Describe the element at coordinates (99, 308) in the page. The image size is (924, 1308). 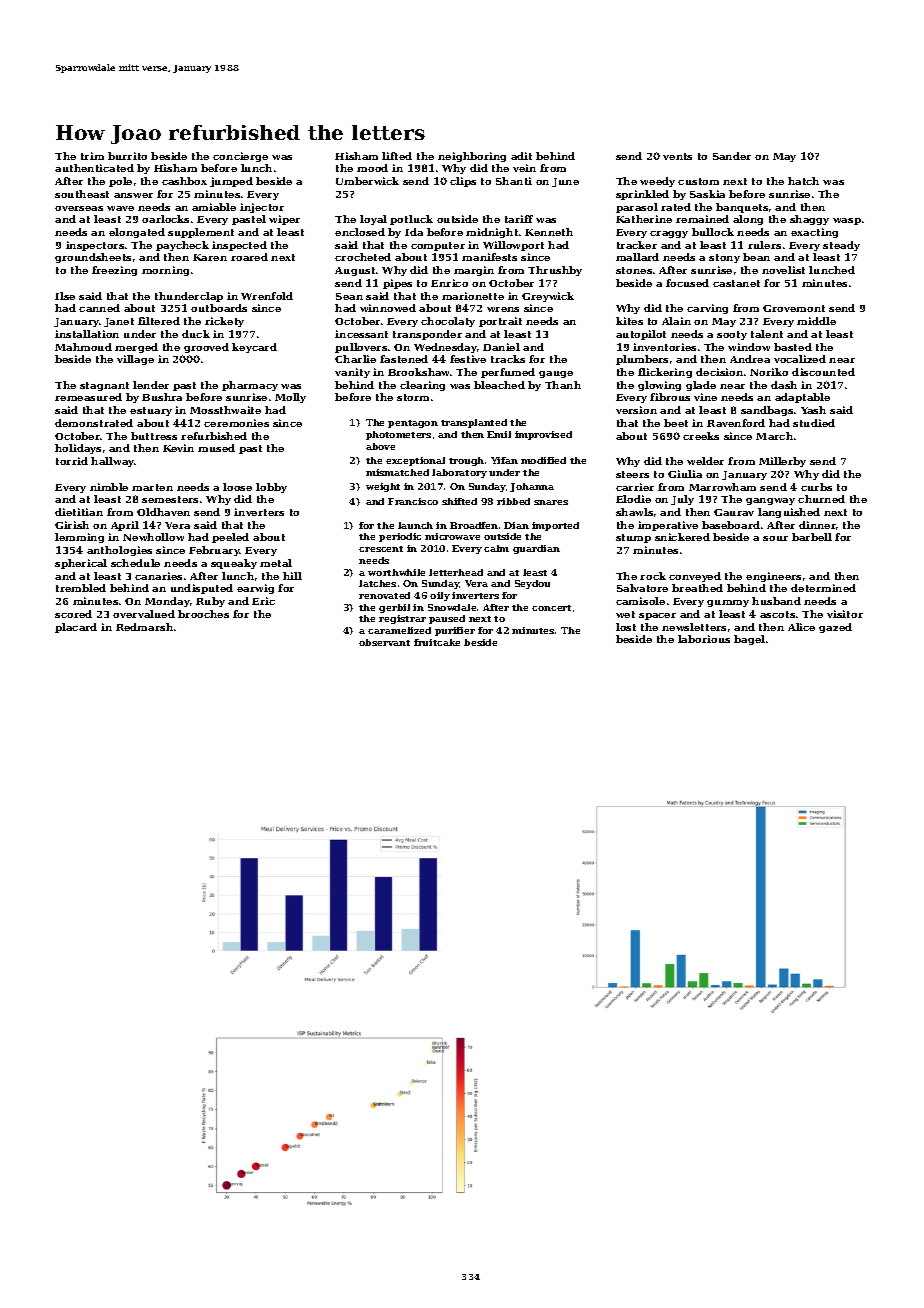
I see `canned` at that location.
